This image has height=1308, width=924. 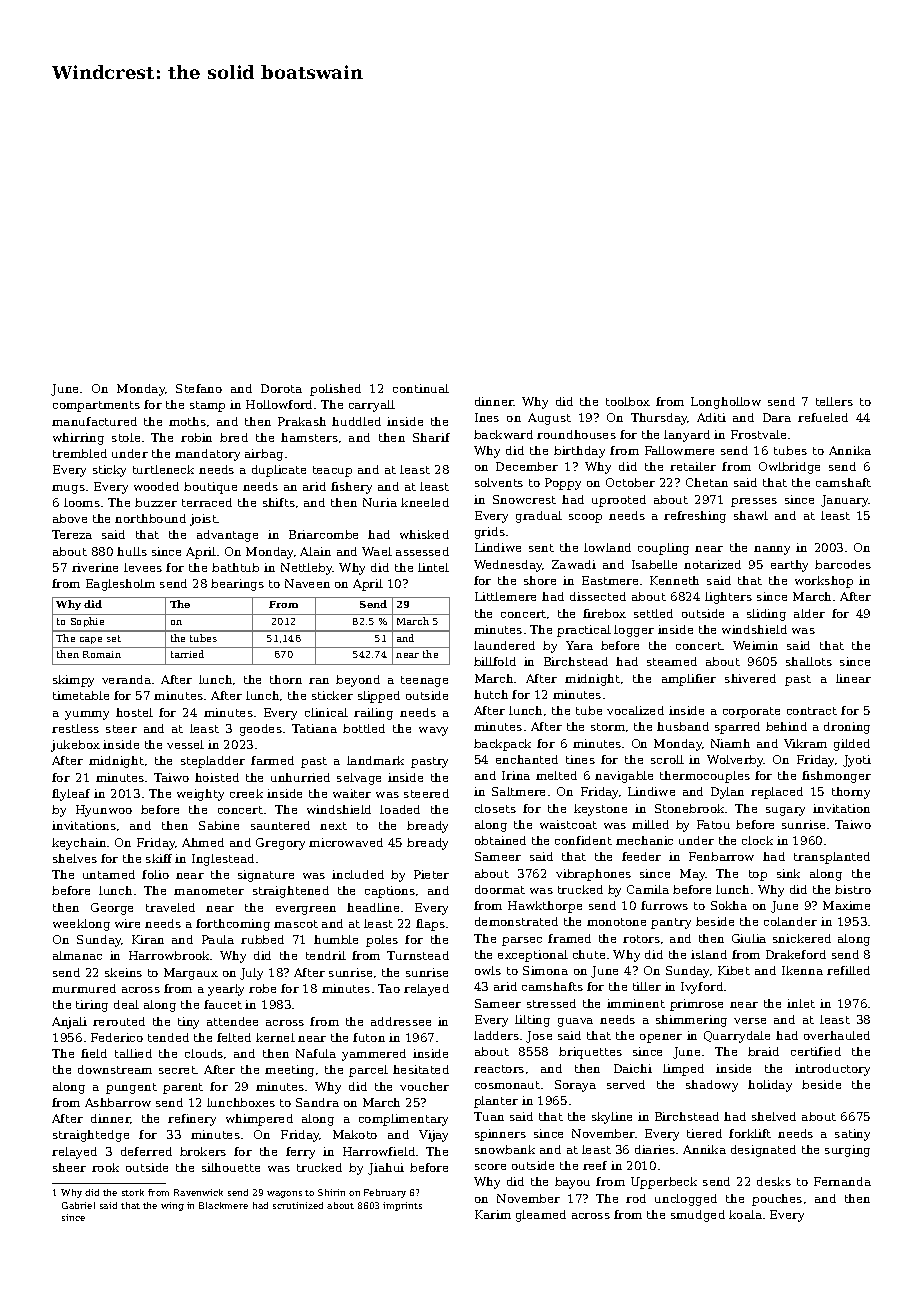 What do you see at coordinates (667, 759) in the image?
I see `scroll` at bounding box center [667, 759].
